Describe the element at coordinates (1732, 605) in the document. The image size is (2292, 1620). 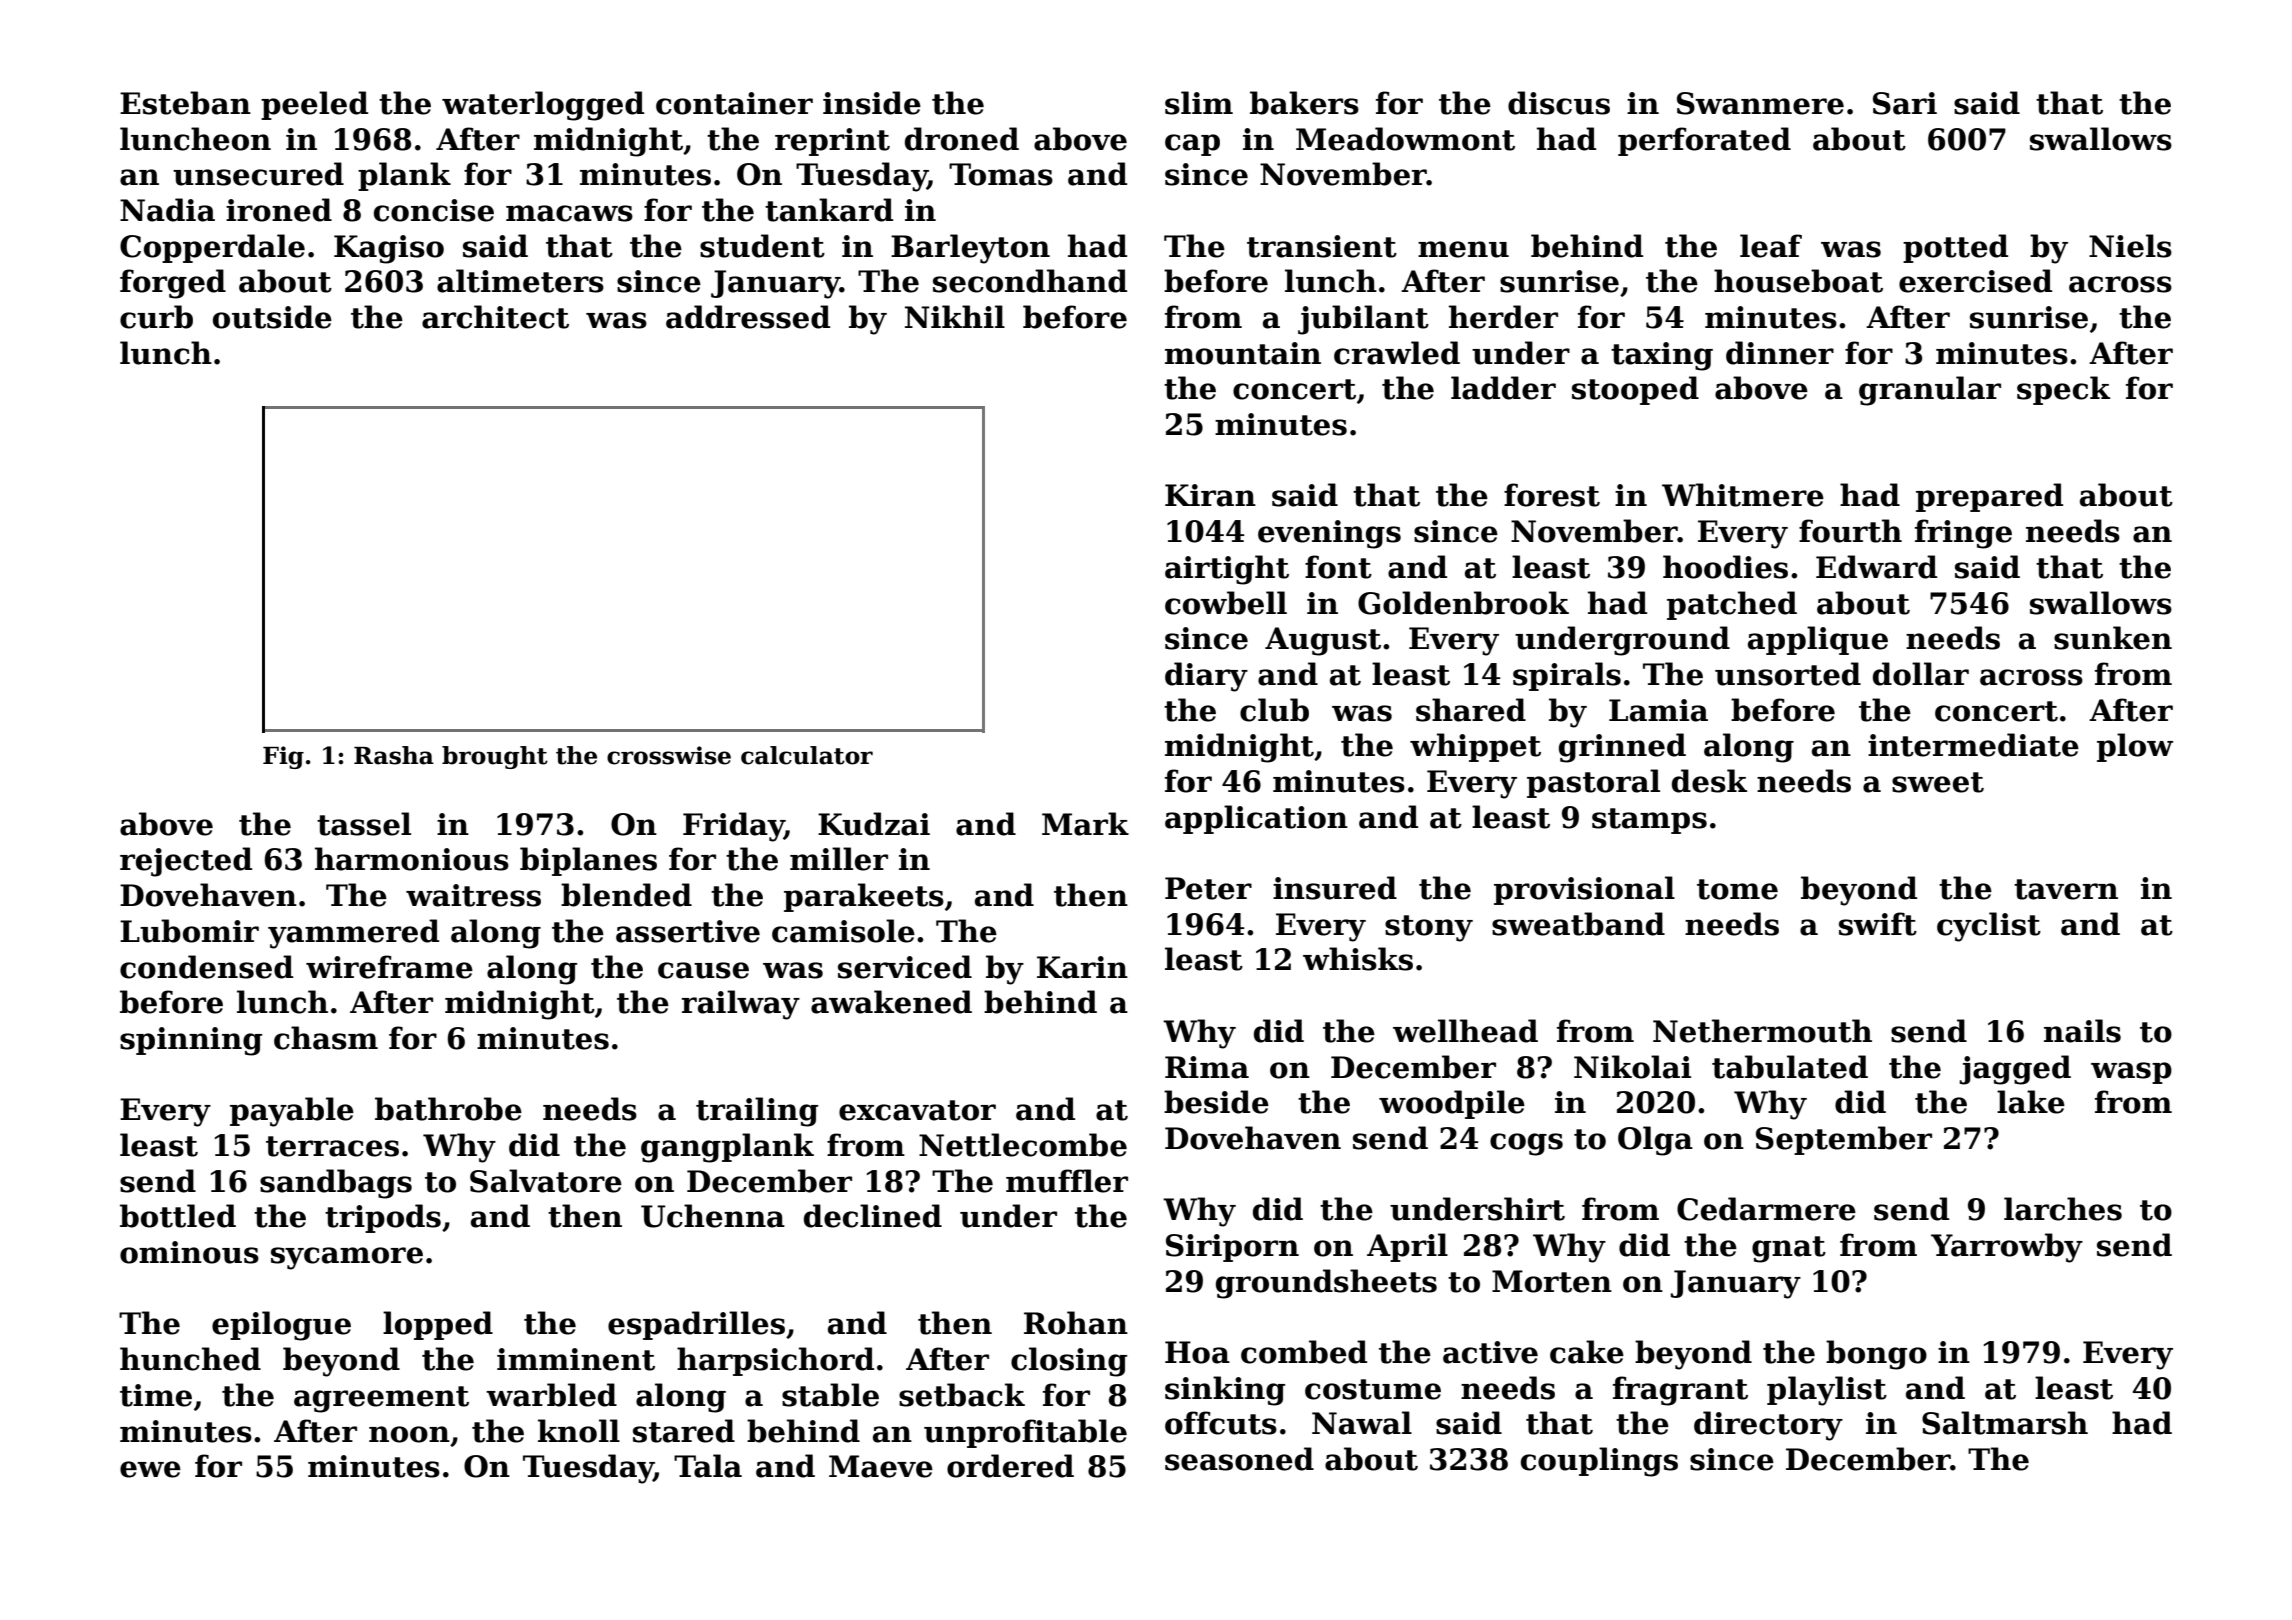
I see `patched` at that location.
